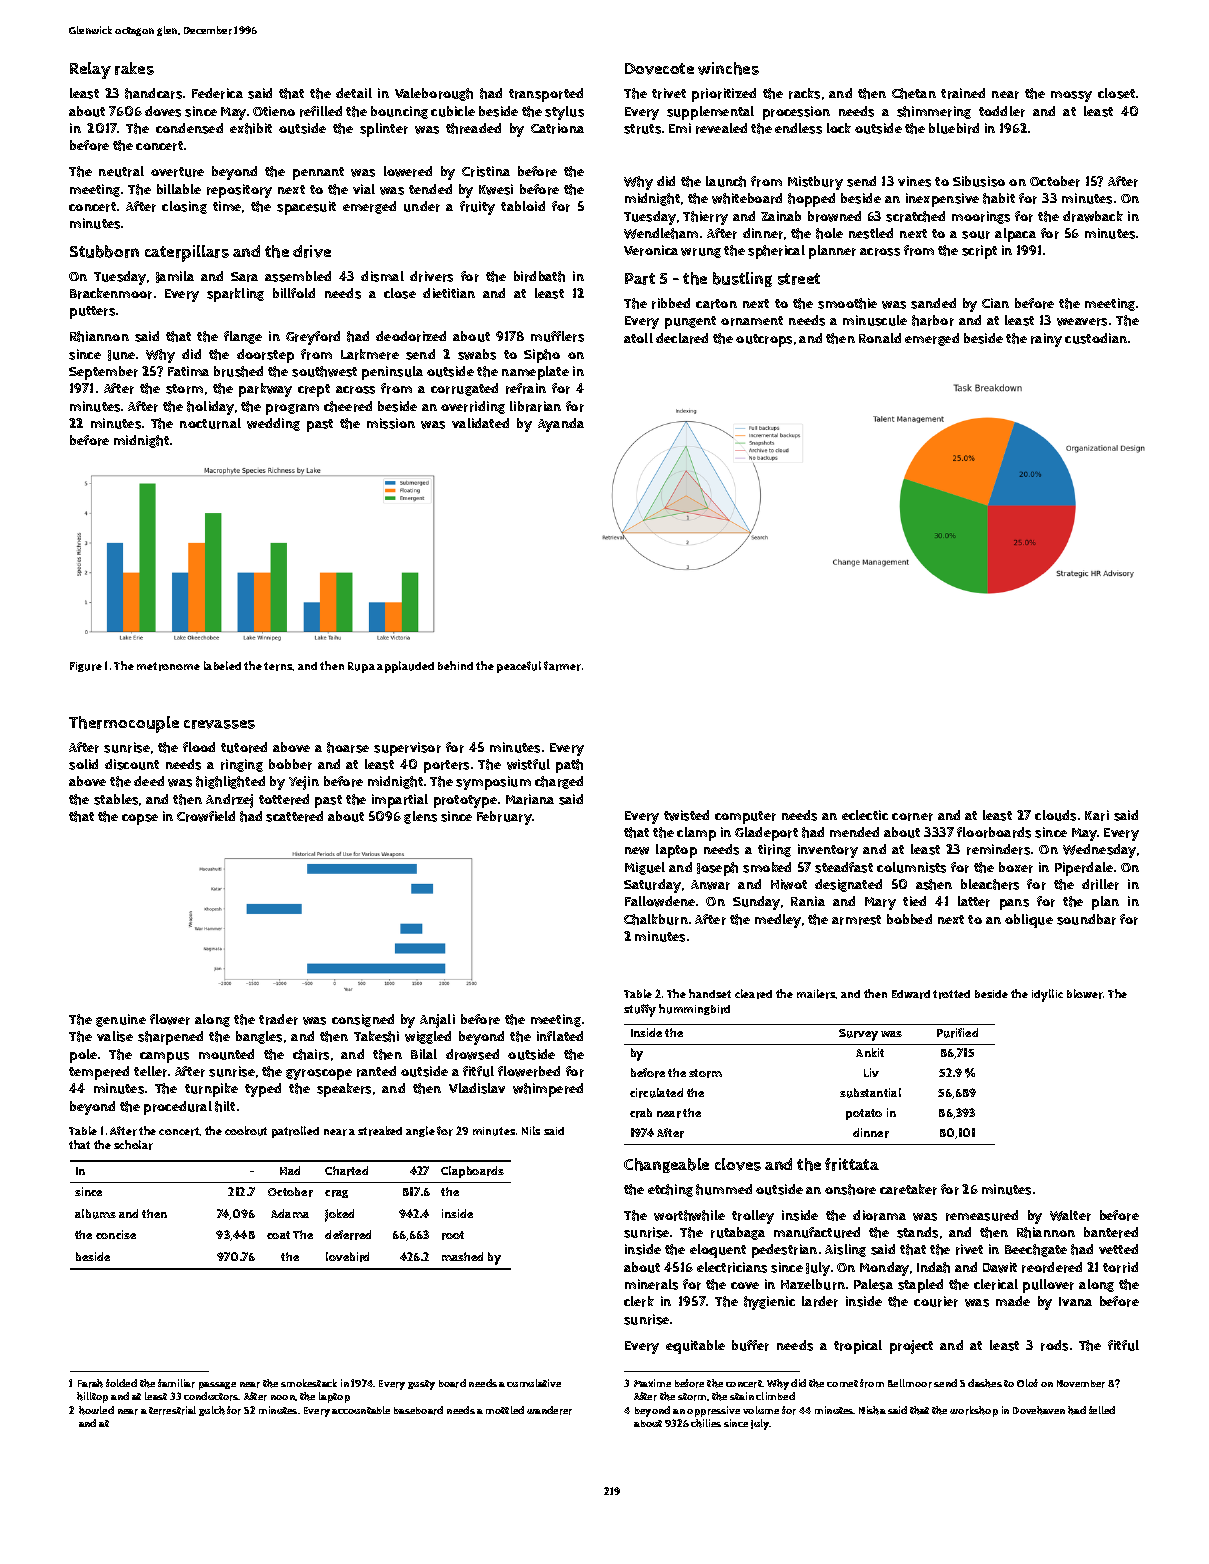 The width and height of the document is (1209, 1564). Describe the element at coordinates (1071, 96) in the document. I see `mossy` at that location.
